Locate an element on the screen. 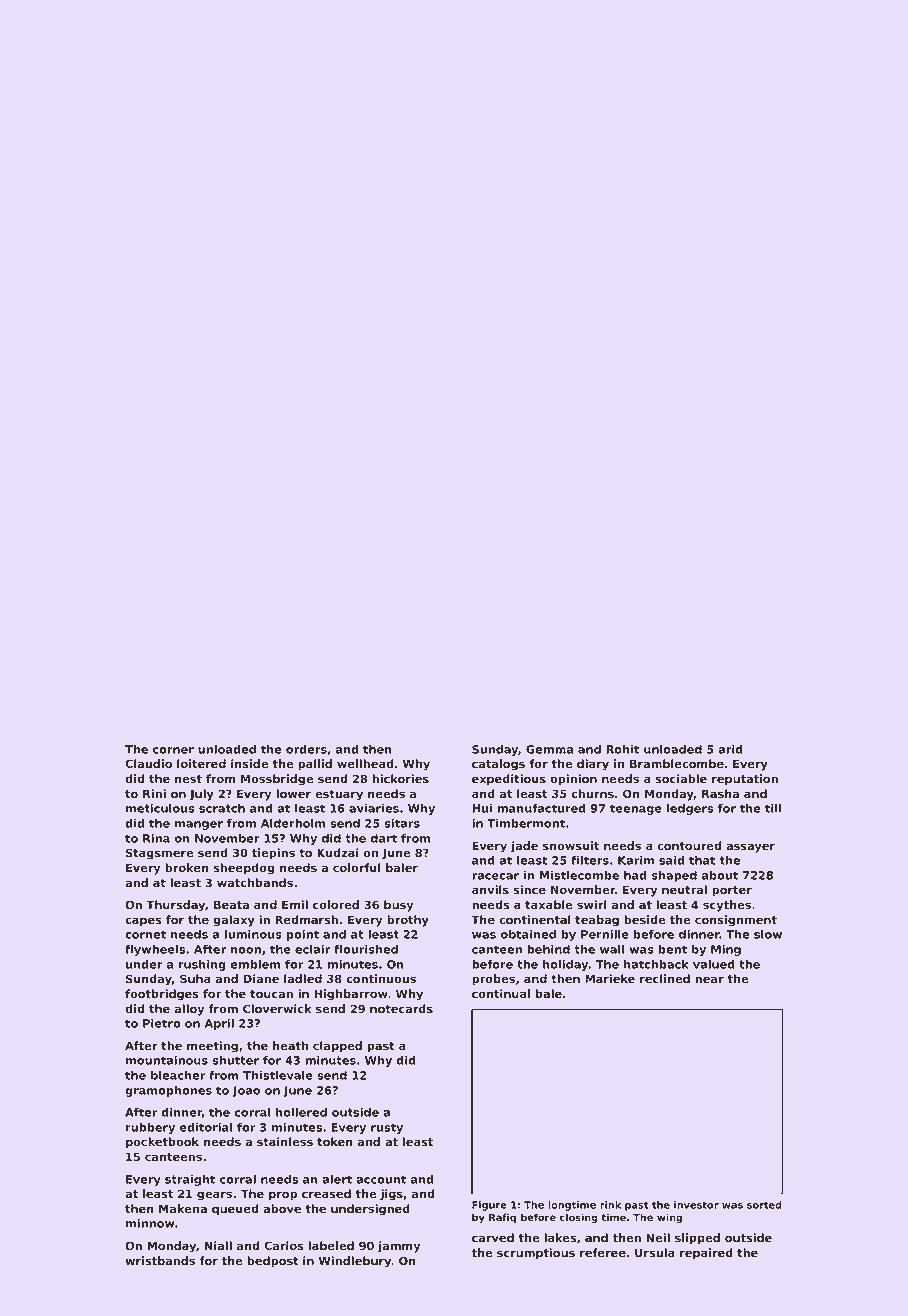 Image resolution: width=908 pixels, height=1316 pixels. Rohit is located at coordinates (622, 749).
